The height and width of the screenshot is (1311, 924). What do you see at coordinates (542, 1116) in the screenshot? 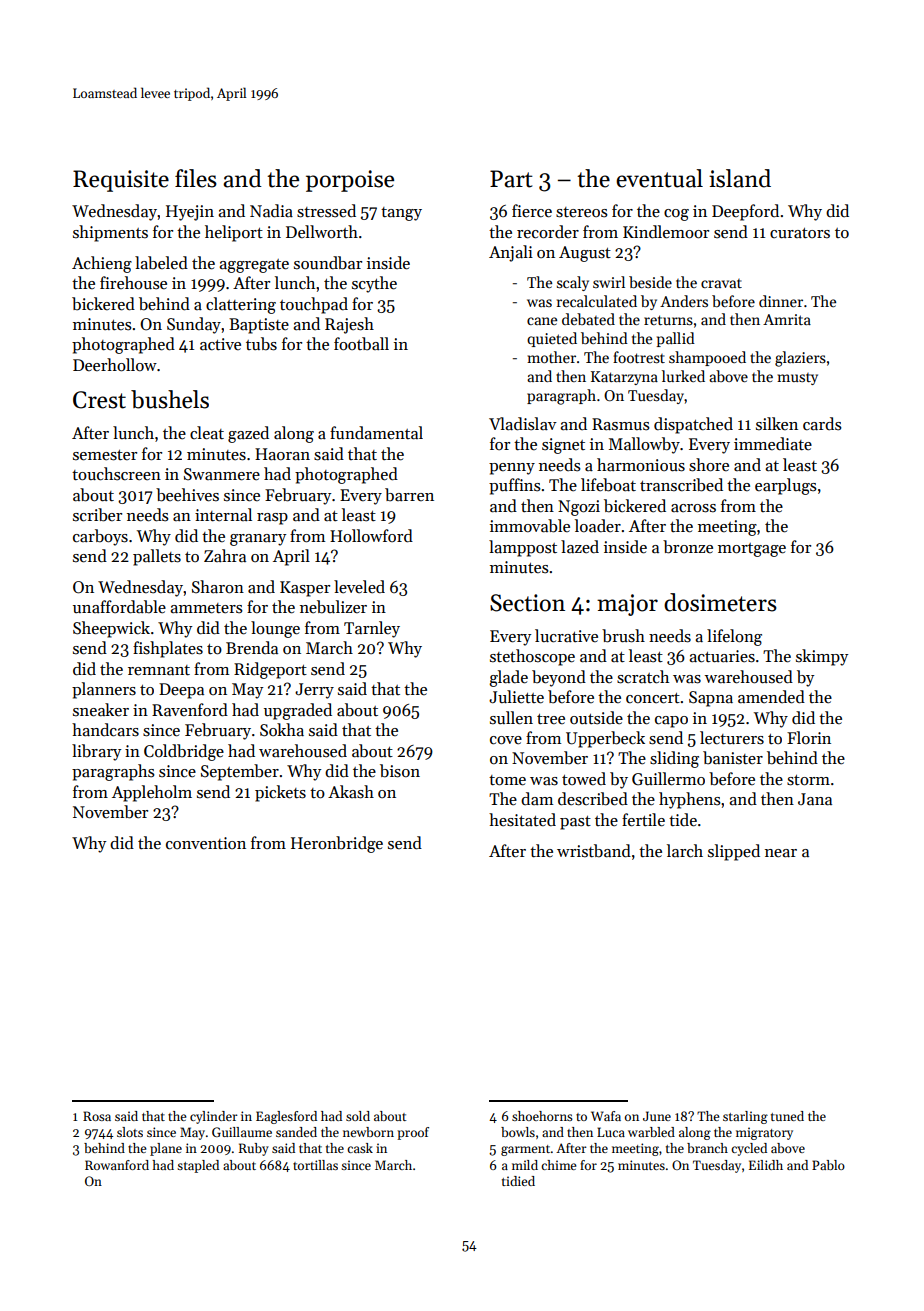
I see `shoehorns` at bounding box center [542, 1116].
